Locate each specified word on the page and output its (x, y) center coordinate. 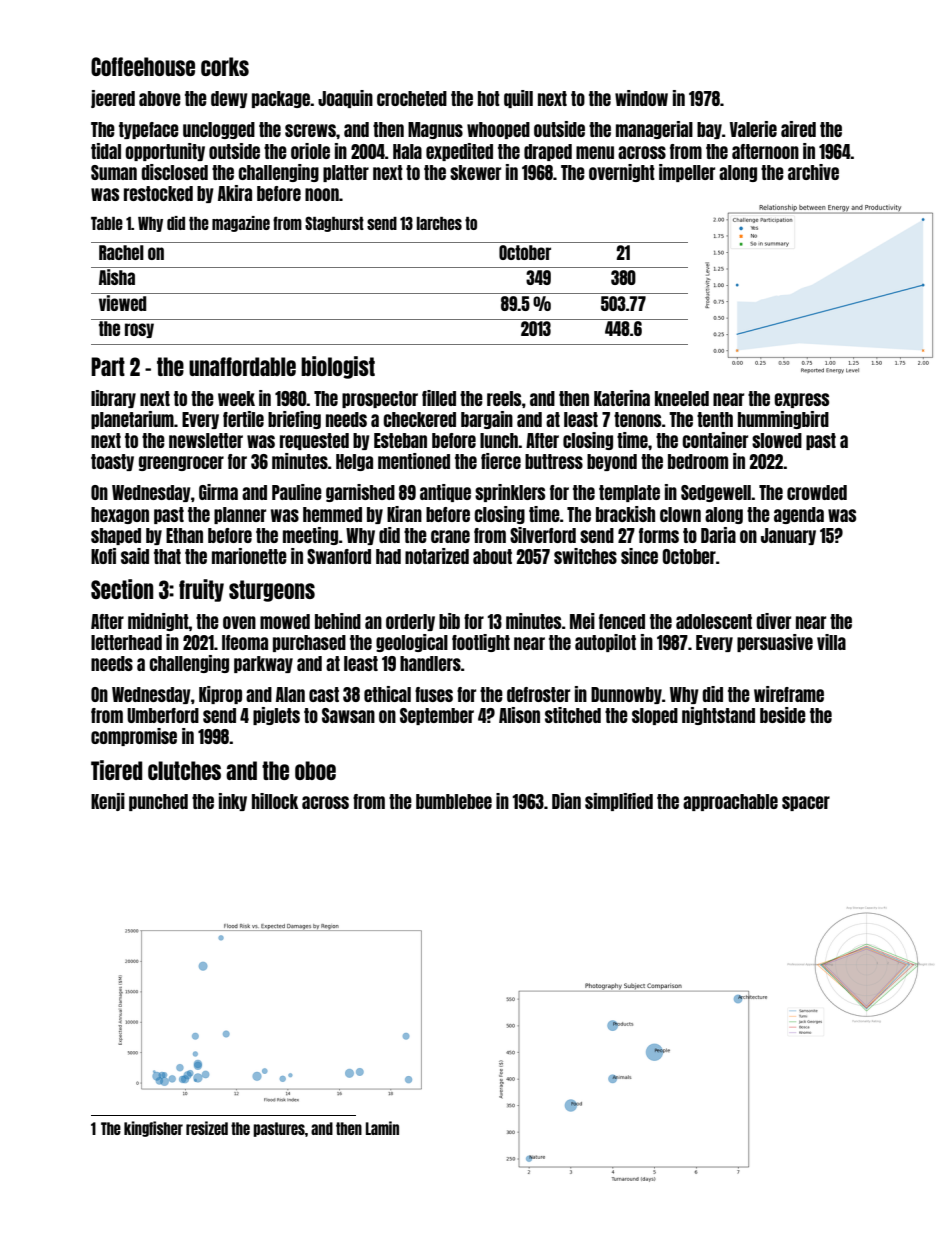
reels (504, 398)
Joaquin (345, 99)
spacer (806, 803)
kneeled (682, 398)
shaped (116, 536)
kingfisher (153, 1129)
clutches (184, 770)
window (641, 98)
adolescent (714, 621)
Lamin (382, 1128)
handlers (430, 663)
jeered (113, 99)
